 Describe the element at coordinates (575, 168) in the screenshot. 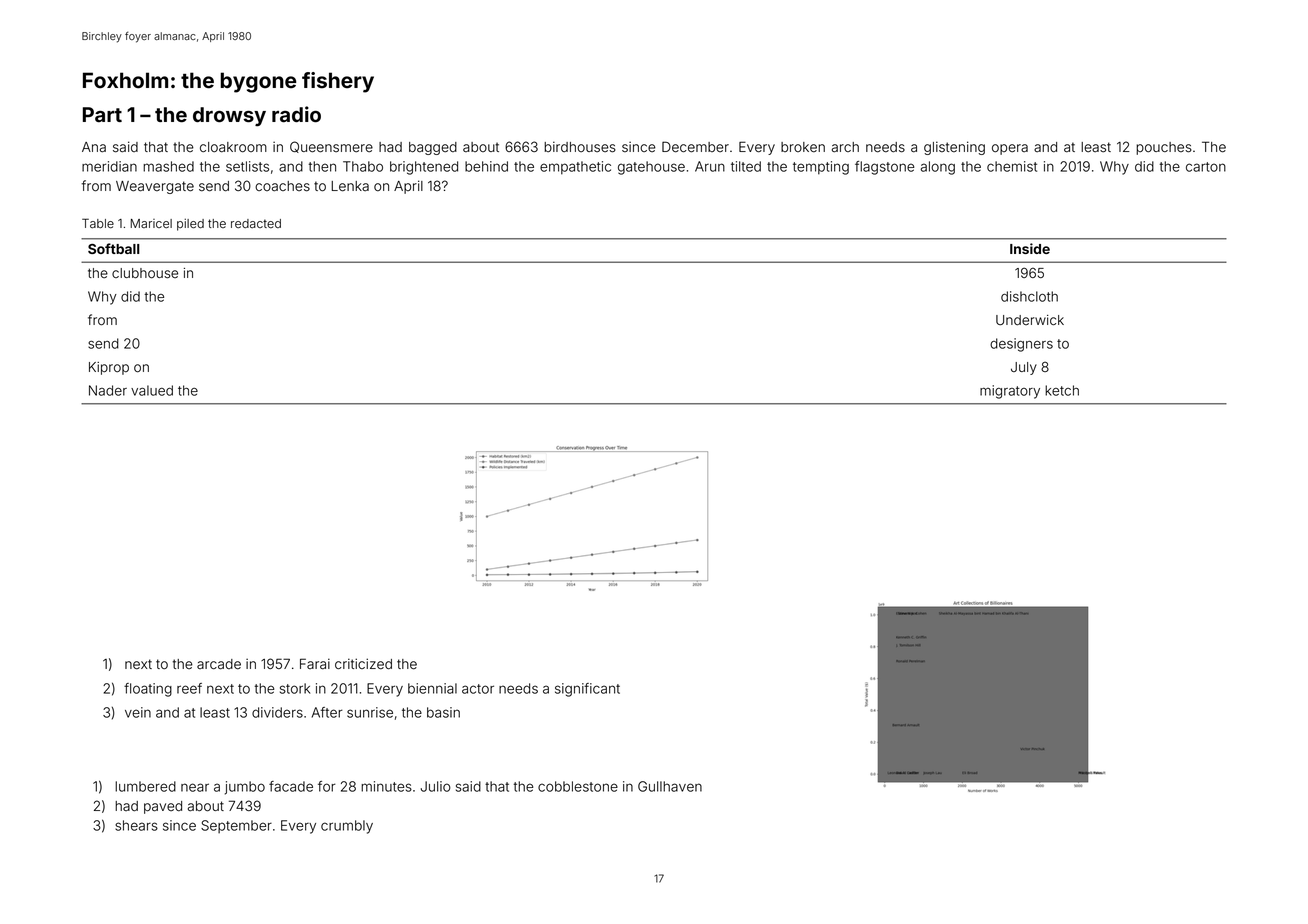

I see `empathetic` at that location.
